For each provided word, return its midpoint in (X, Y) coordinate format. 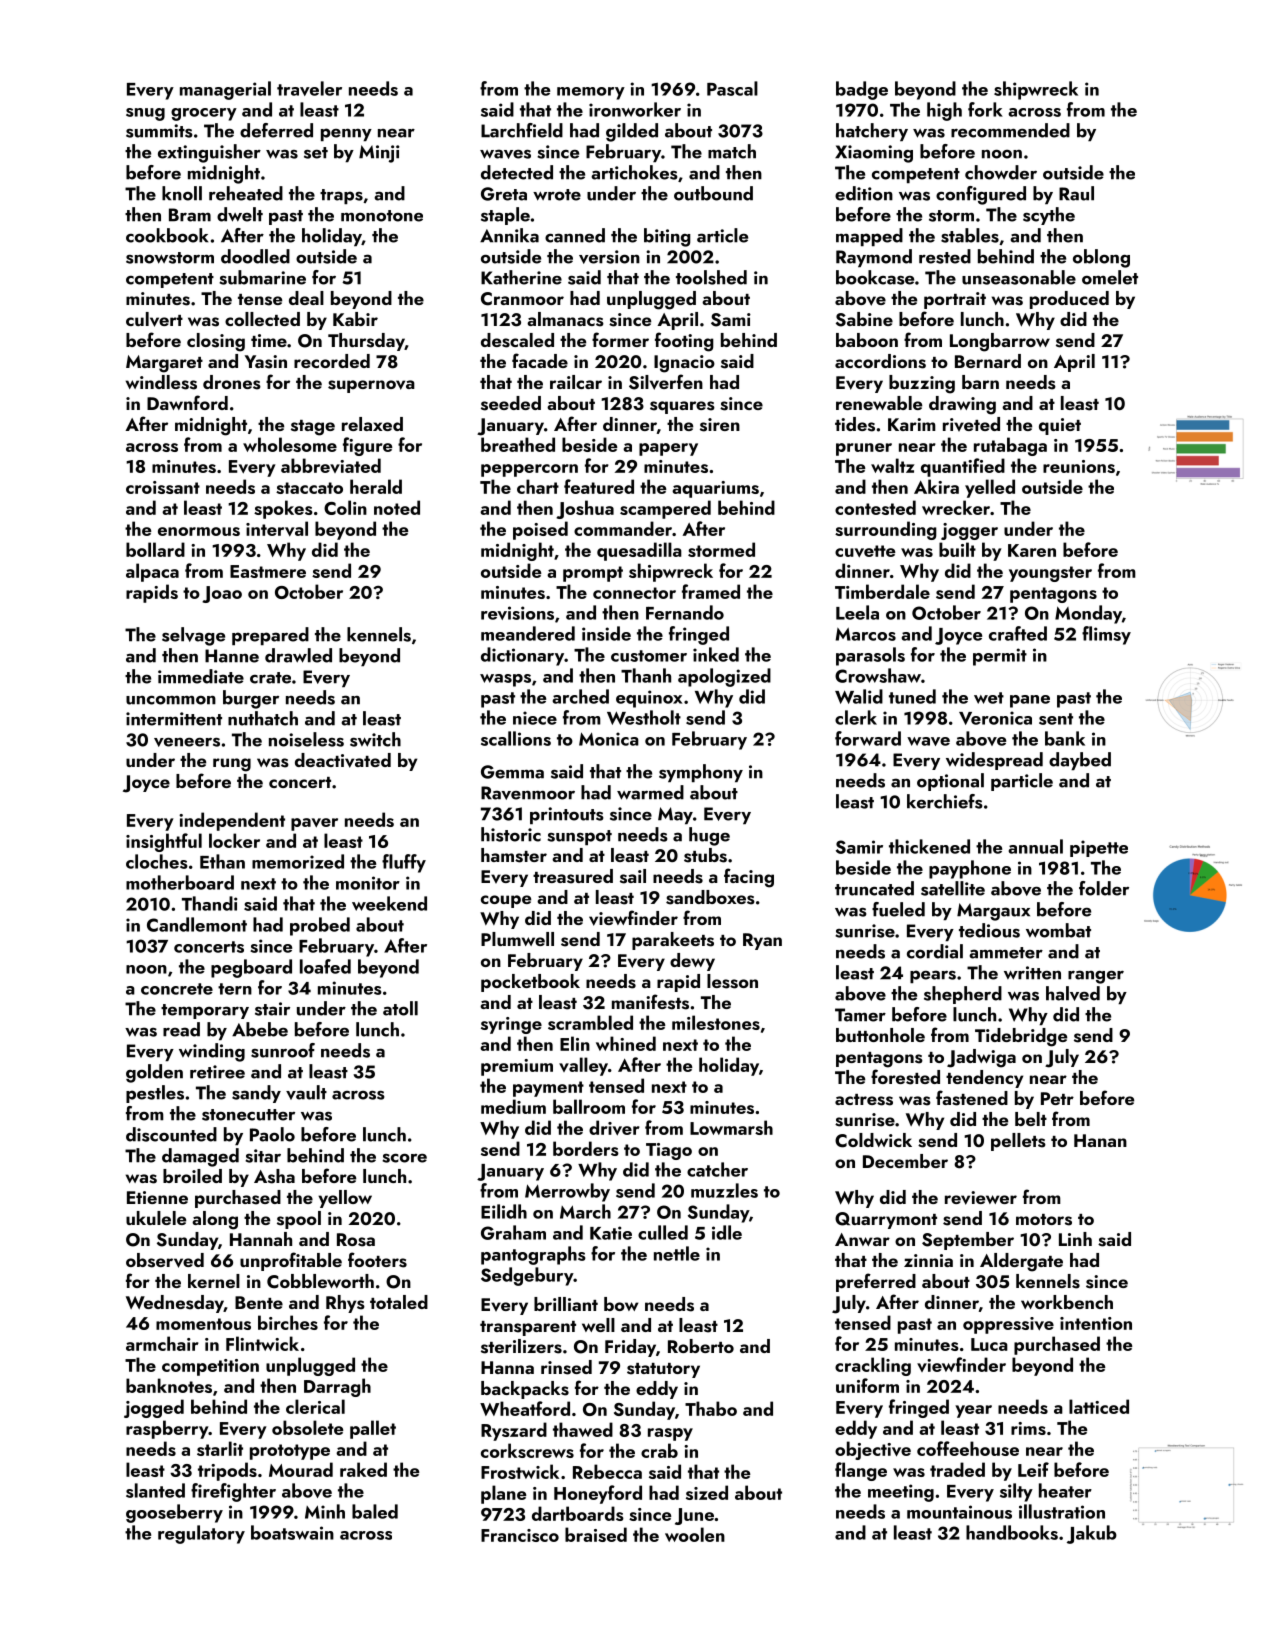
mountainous (959, 1512)
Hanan (1100, 1140)
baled (375, 1511)
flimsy (1106, 635)
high (944, 111)
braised (596, 1534)
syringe (511, 1025)
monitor (368, 883)
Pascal (732, 88)
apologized (724, 677)
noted (397, 507)
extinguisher (209, 153)
